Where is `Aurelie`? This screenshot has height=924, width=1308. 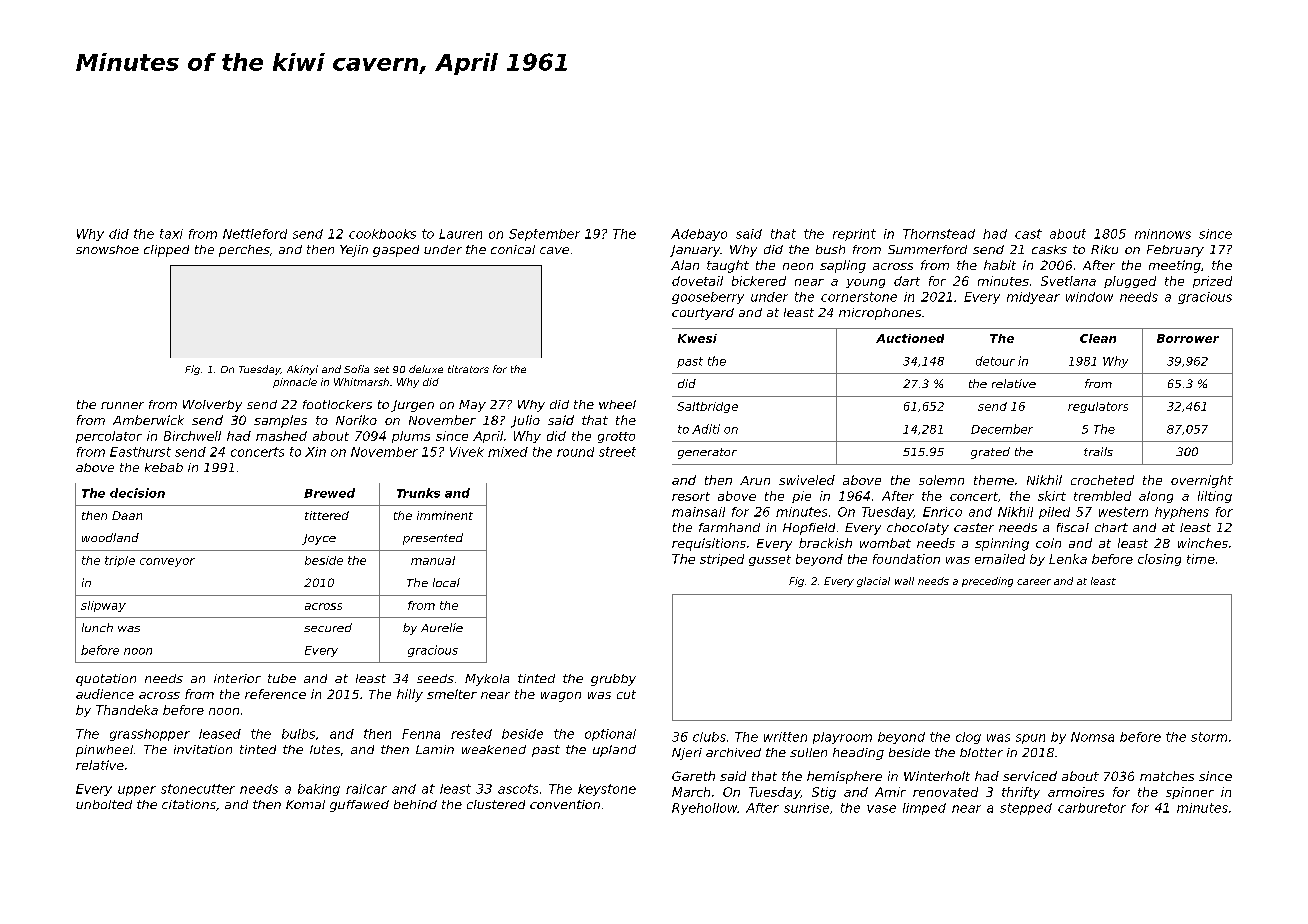 Aurelie is located at coordinates (442, 627).
